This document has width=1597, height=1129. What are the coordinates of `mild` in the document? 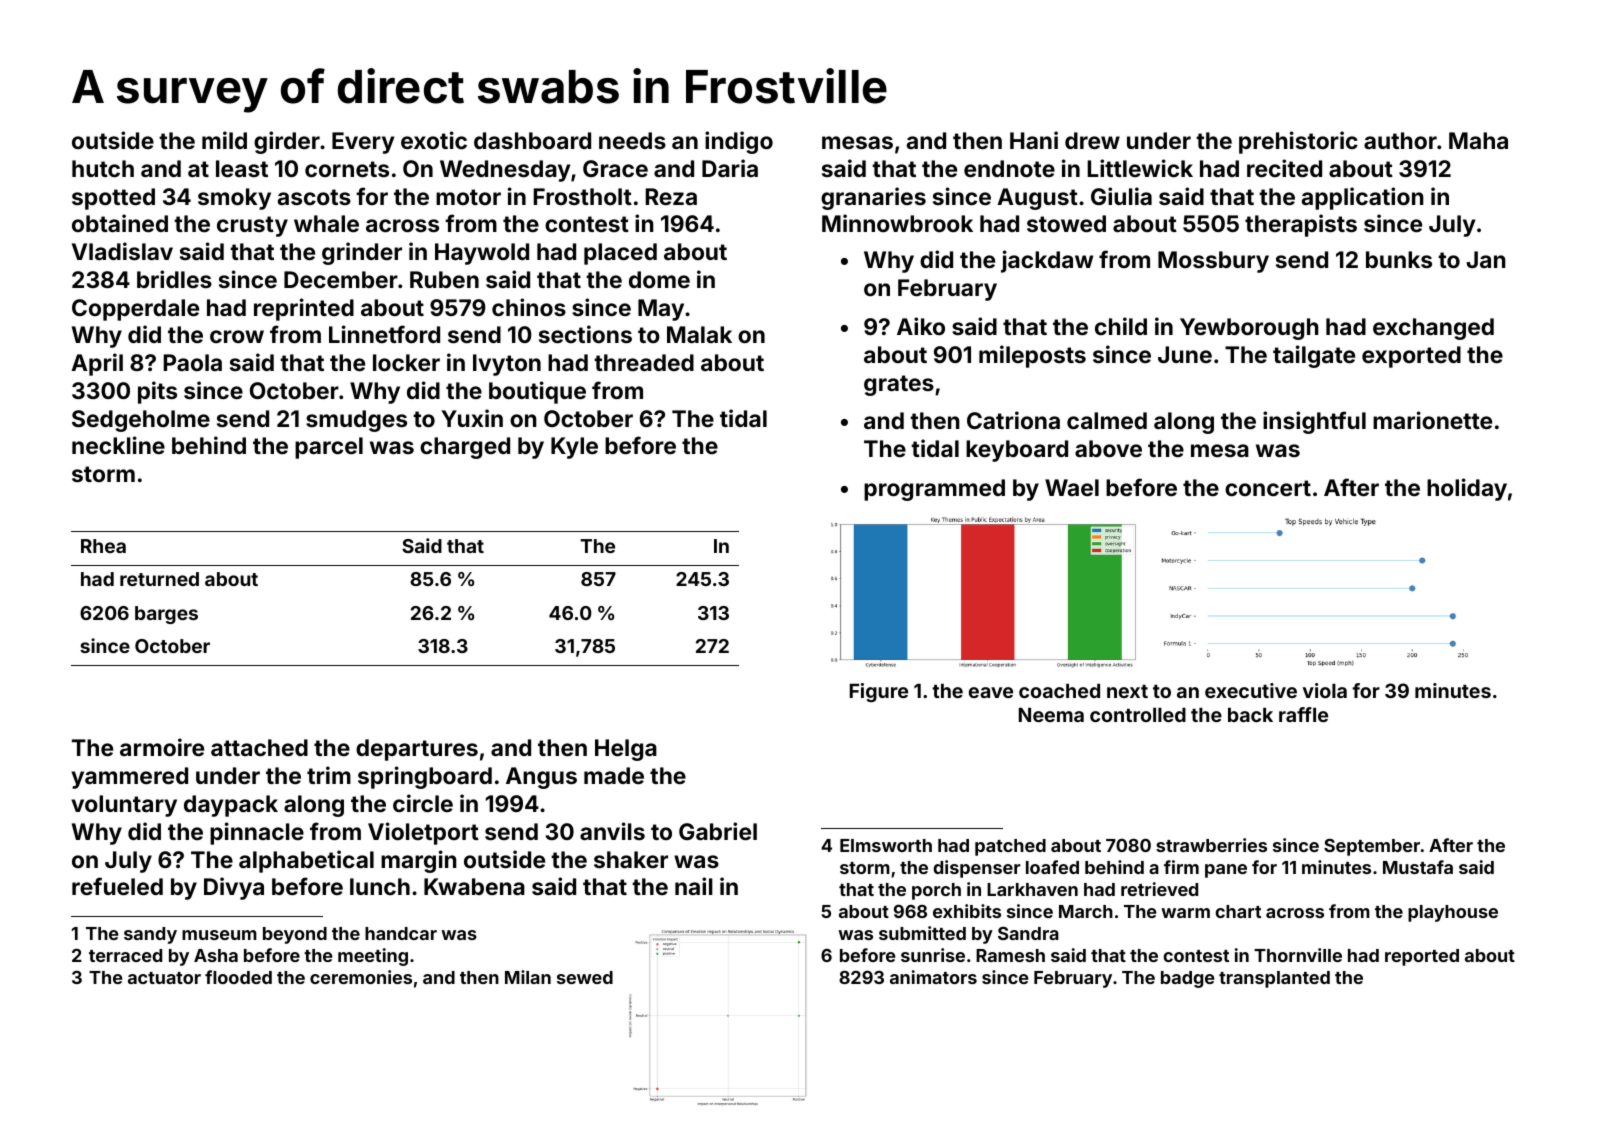 It's located at (224, 140).
